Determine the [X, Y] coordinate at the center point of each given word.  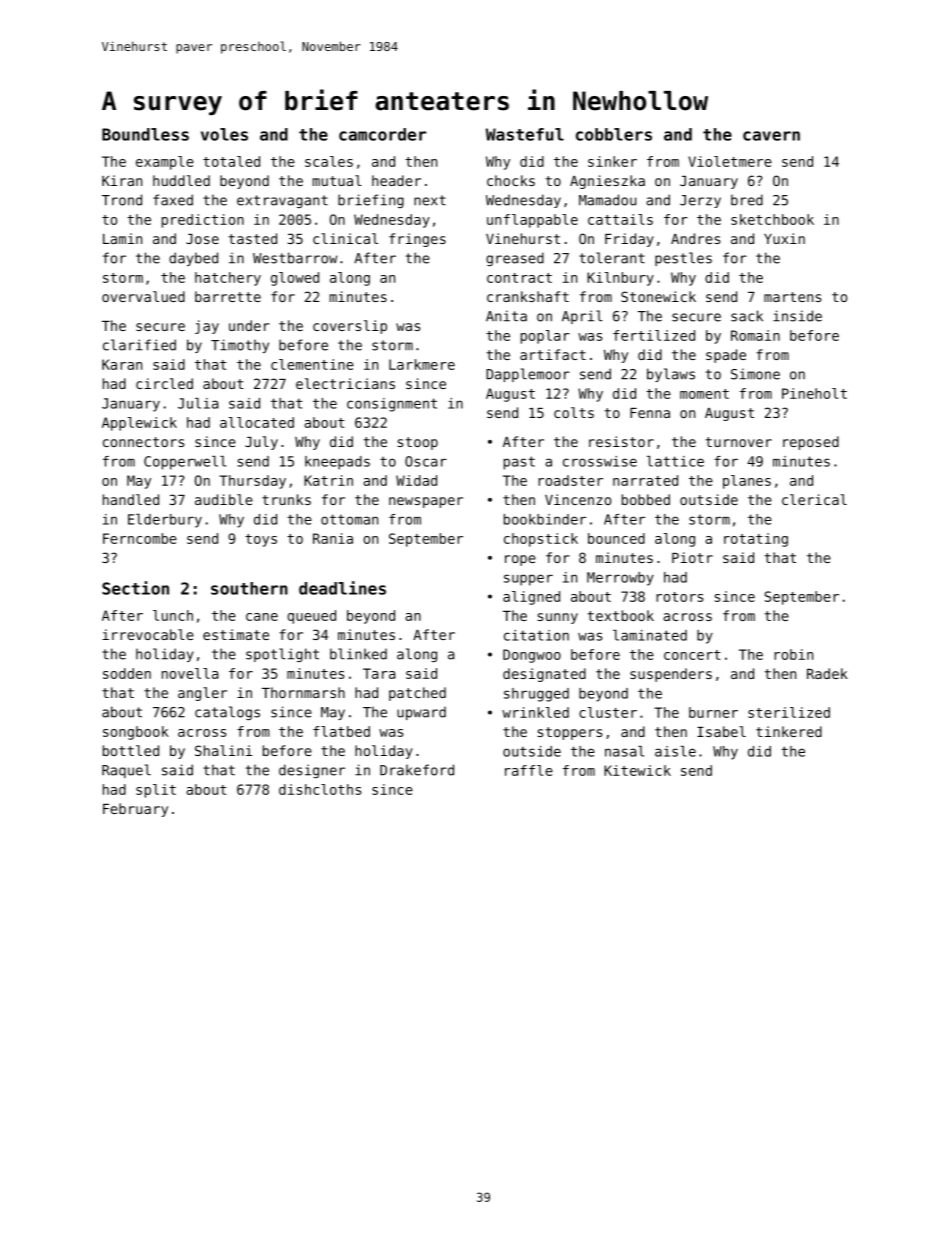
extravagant [282, 201]
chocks [511, 180]
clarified [139, 345]
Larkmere [422, 364]
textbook [621, 615]
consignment [392, 405]
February [135, 810]
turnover [739, 442]
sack [747, 316]
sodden [127, 673]
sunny [558, 618]
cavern [771, 136]
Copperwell [185, 463]
